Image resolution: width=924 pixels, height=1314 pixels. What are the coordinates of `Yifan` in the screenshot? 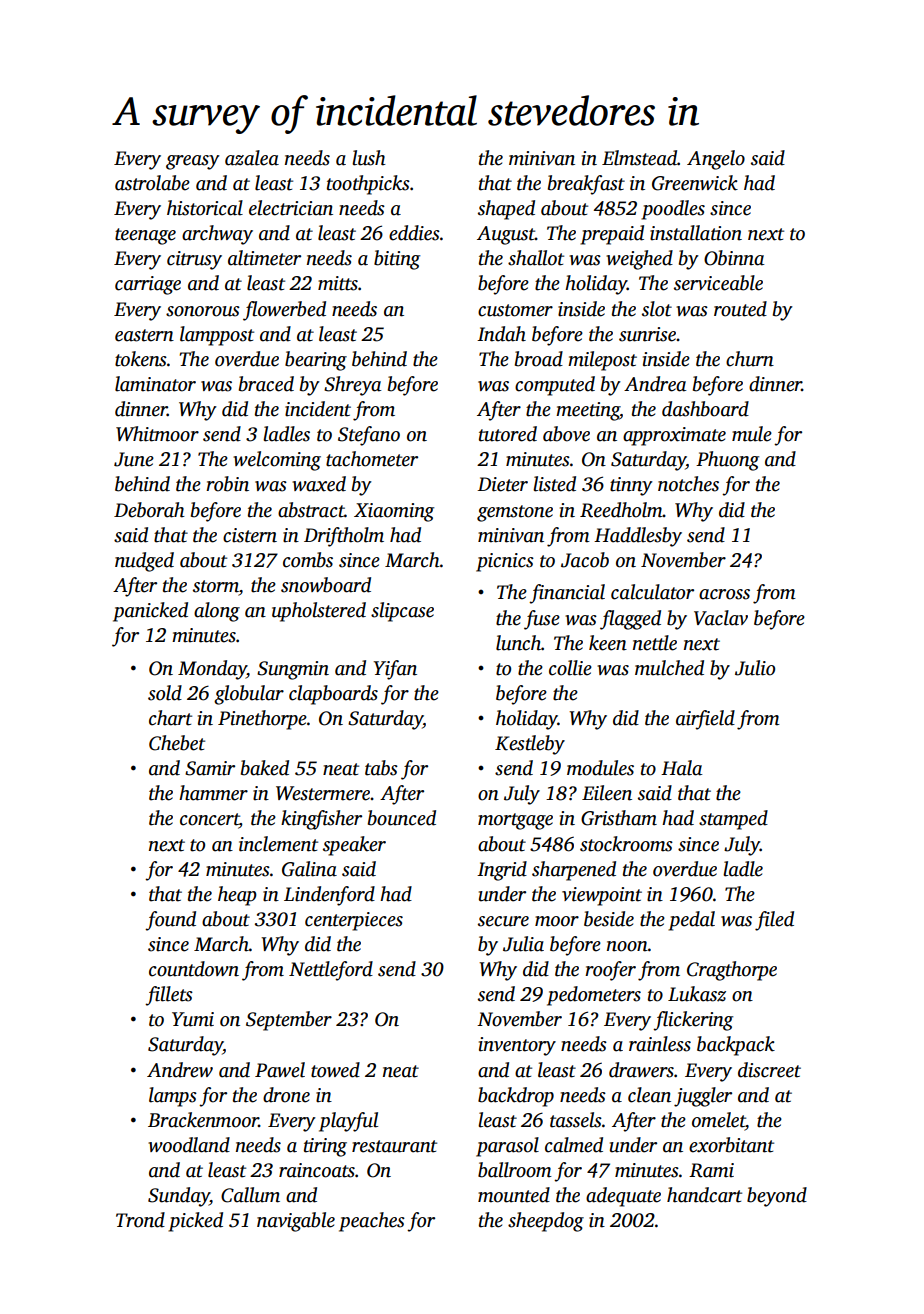 It's located at (395, 670).
